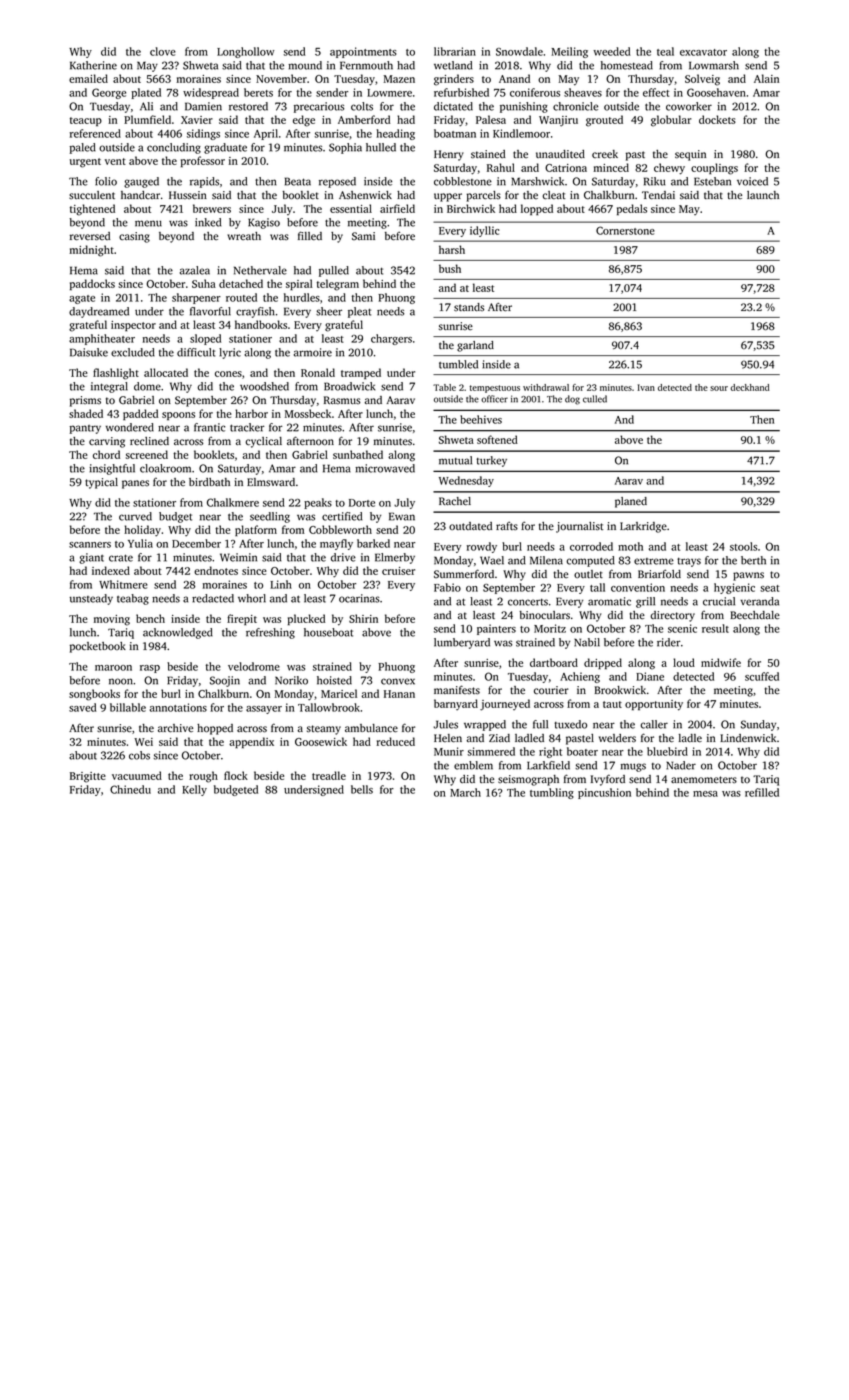  I want to click on saved, so click(83, 707).
